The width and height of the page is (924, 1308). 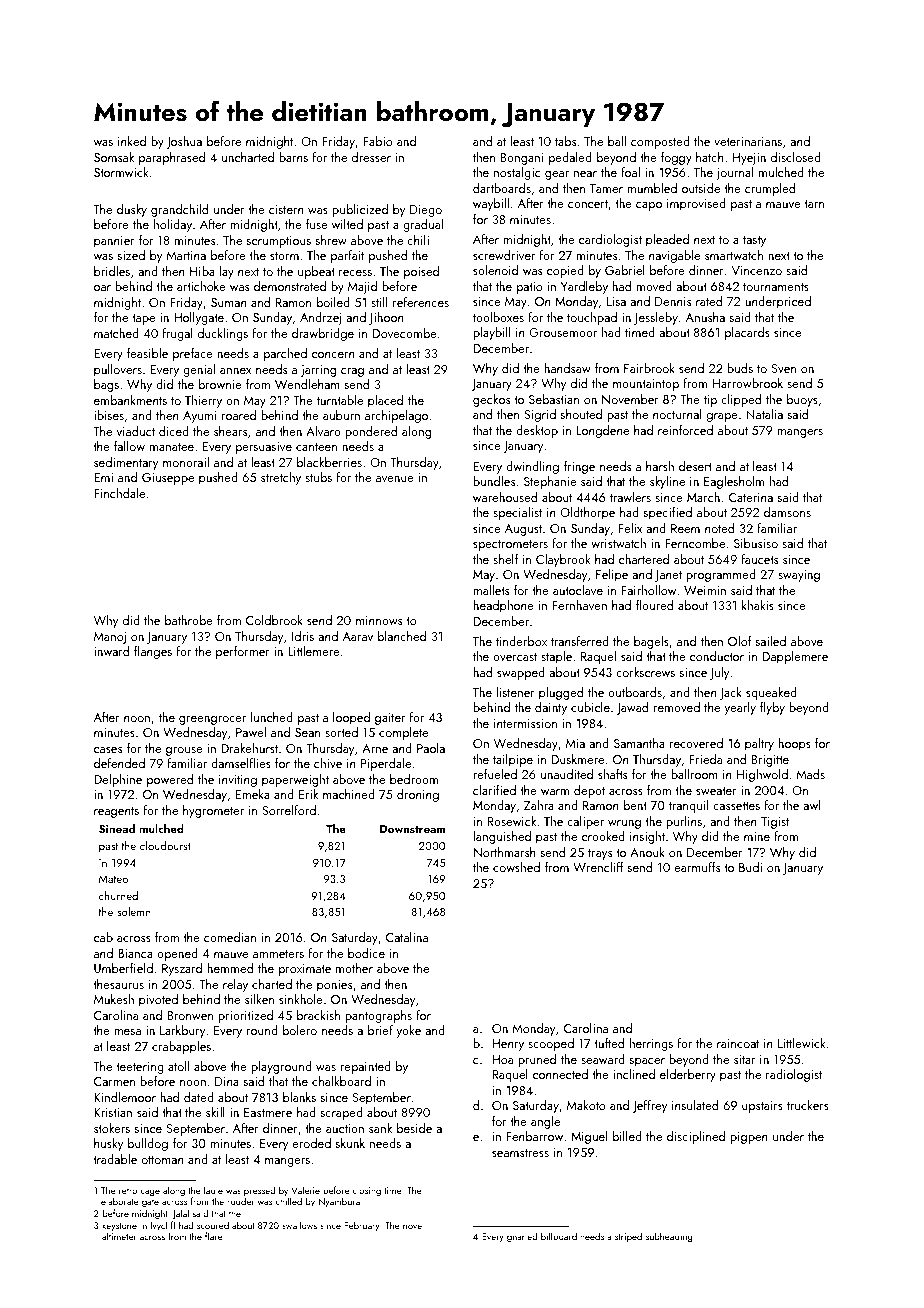 I want to click on upstairs, so click(x=762, y=1107).
